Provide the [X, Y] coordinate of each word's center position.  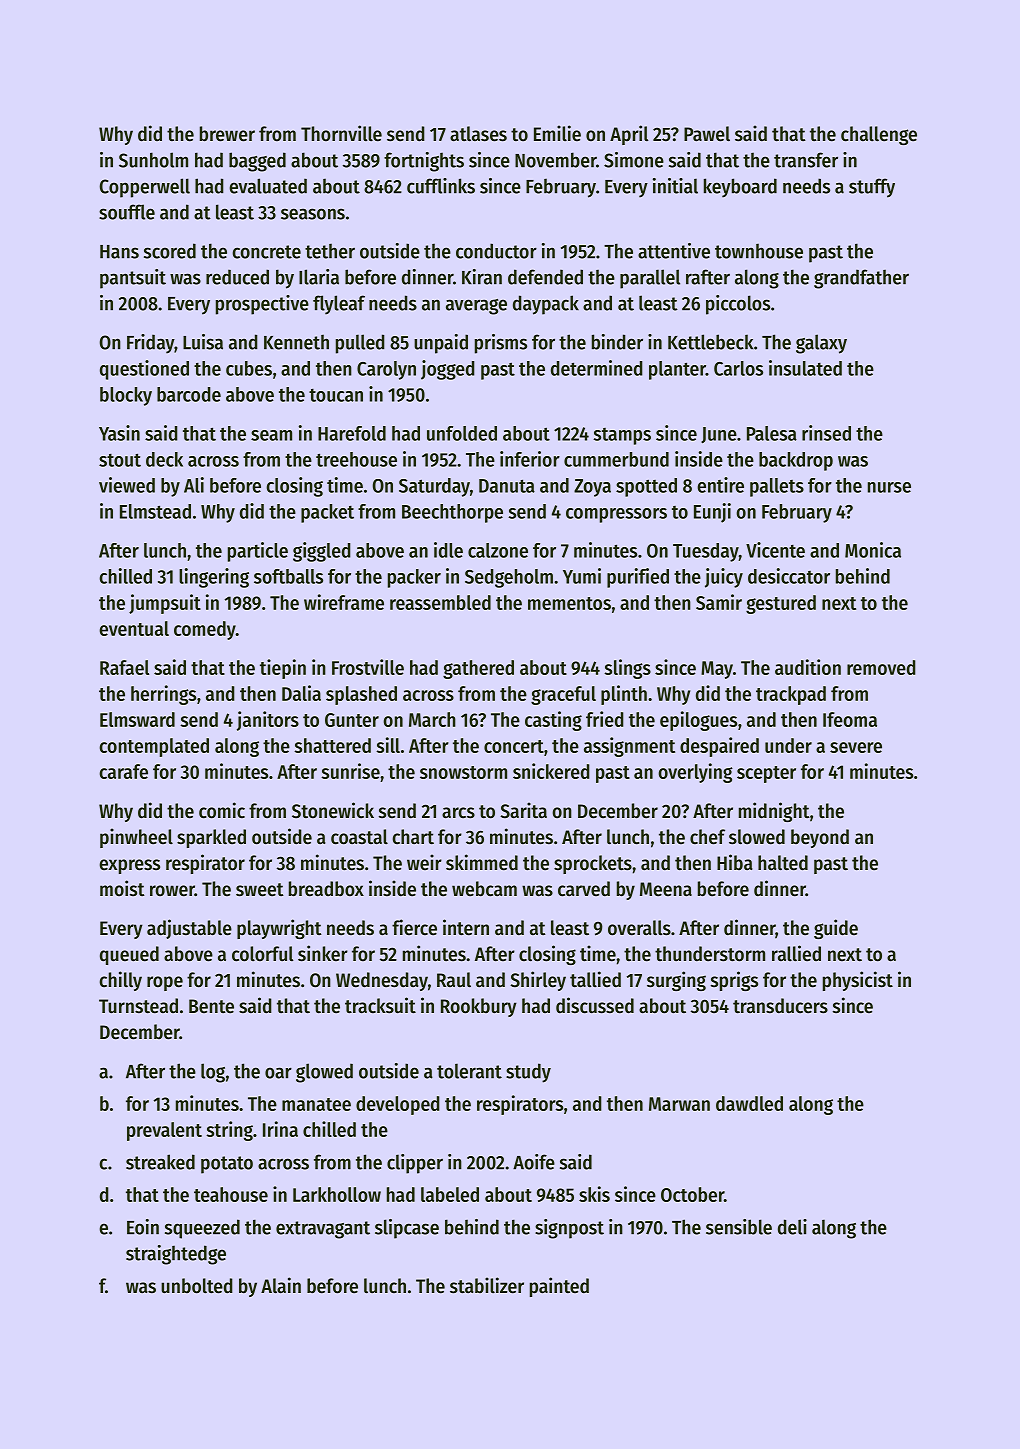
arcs [458, 813]
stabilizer [487, 1285]
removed [881, 667]
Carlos [738, 368]
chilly [121, 981]
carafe [124, 771]
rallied [796, 953]
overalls [639, 928]
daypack [546, 305]
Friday [150, 344]
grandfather [861, 279]
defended [545, 277]
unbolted [196, 1286]
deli [792, 1227]
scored [170, 251]
